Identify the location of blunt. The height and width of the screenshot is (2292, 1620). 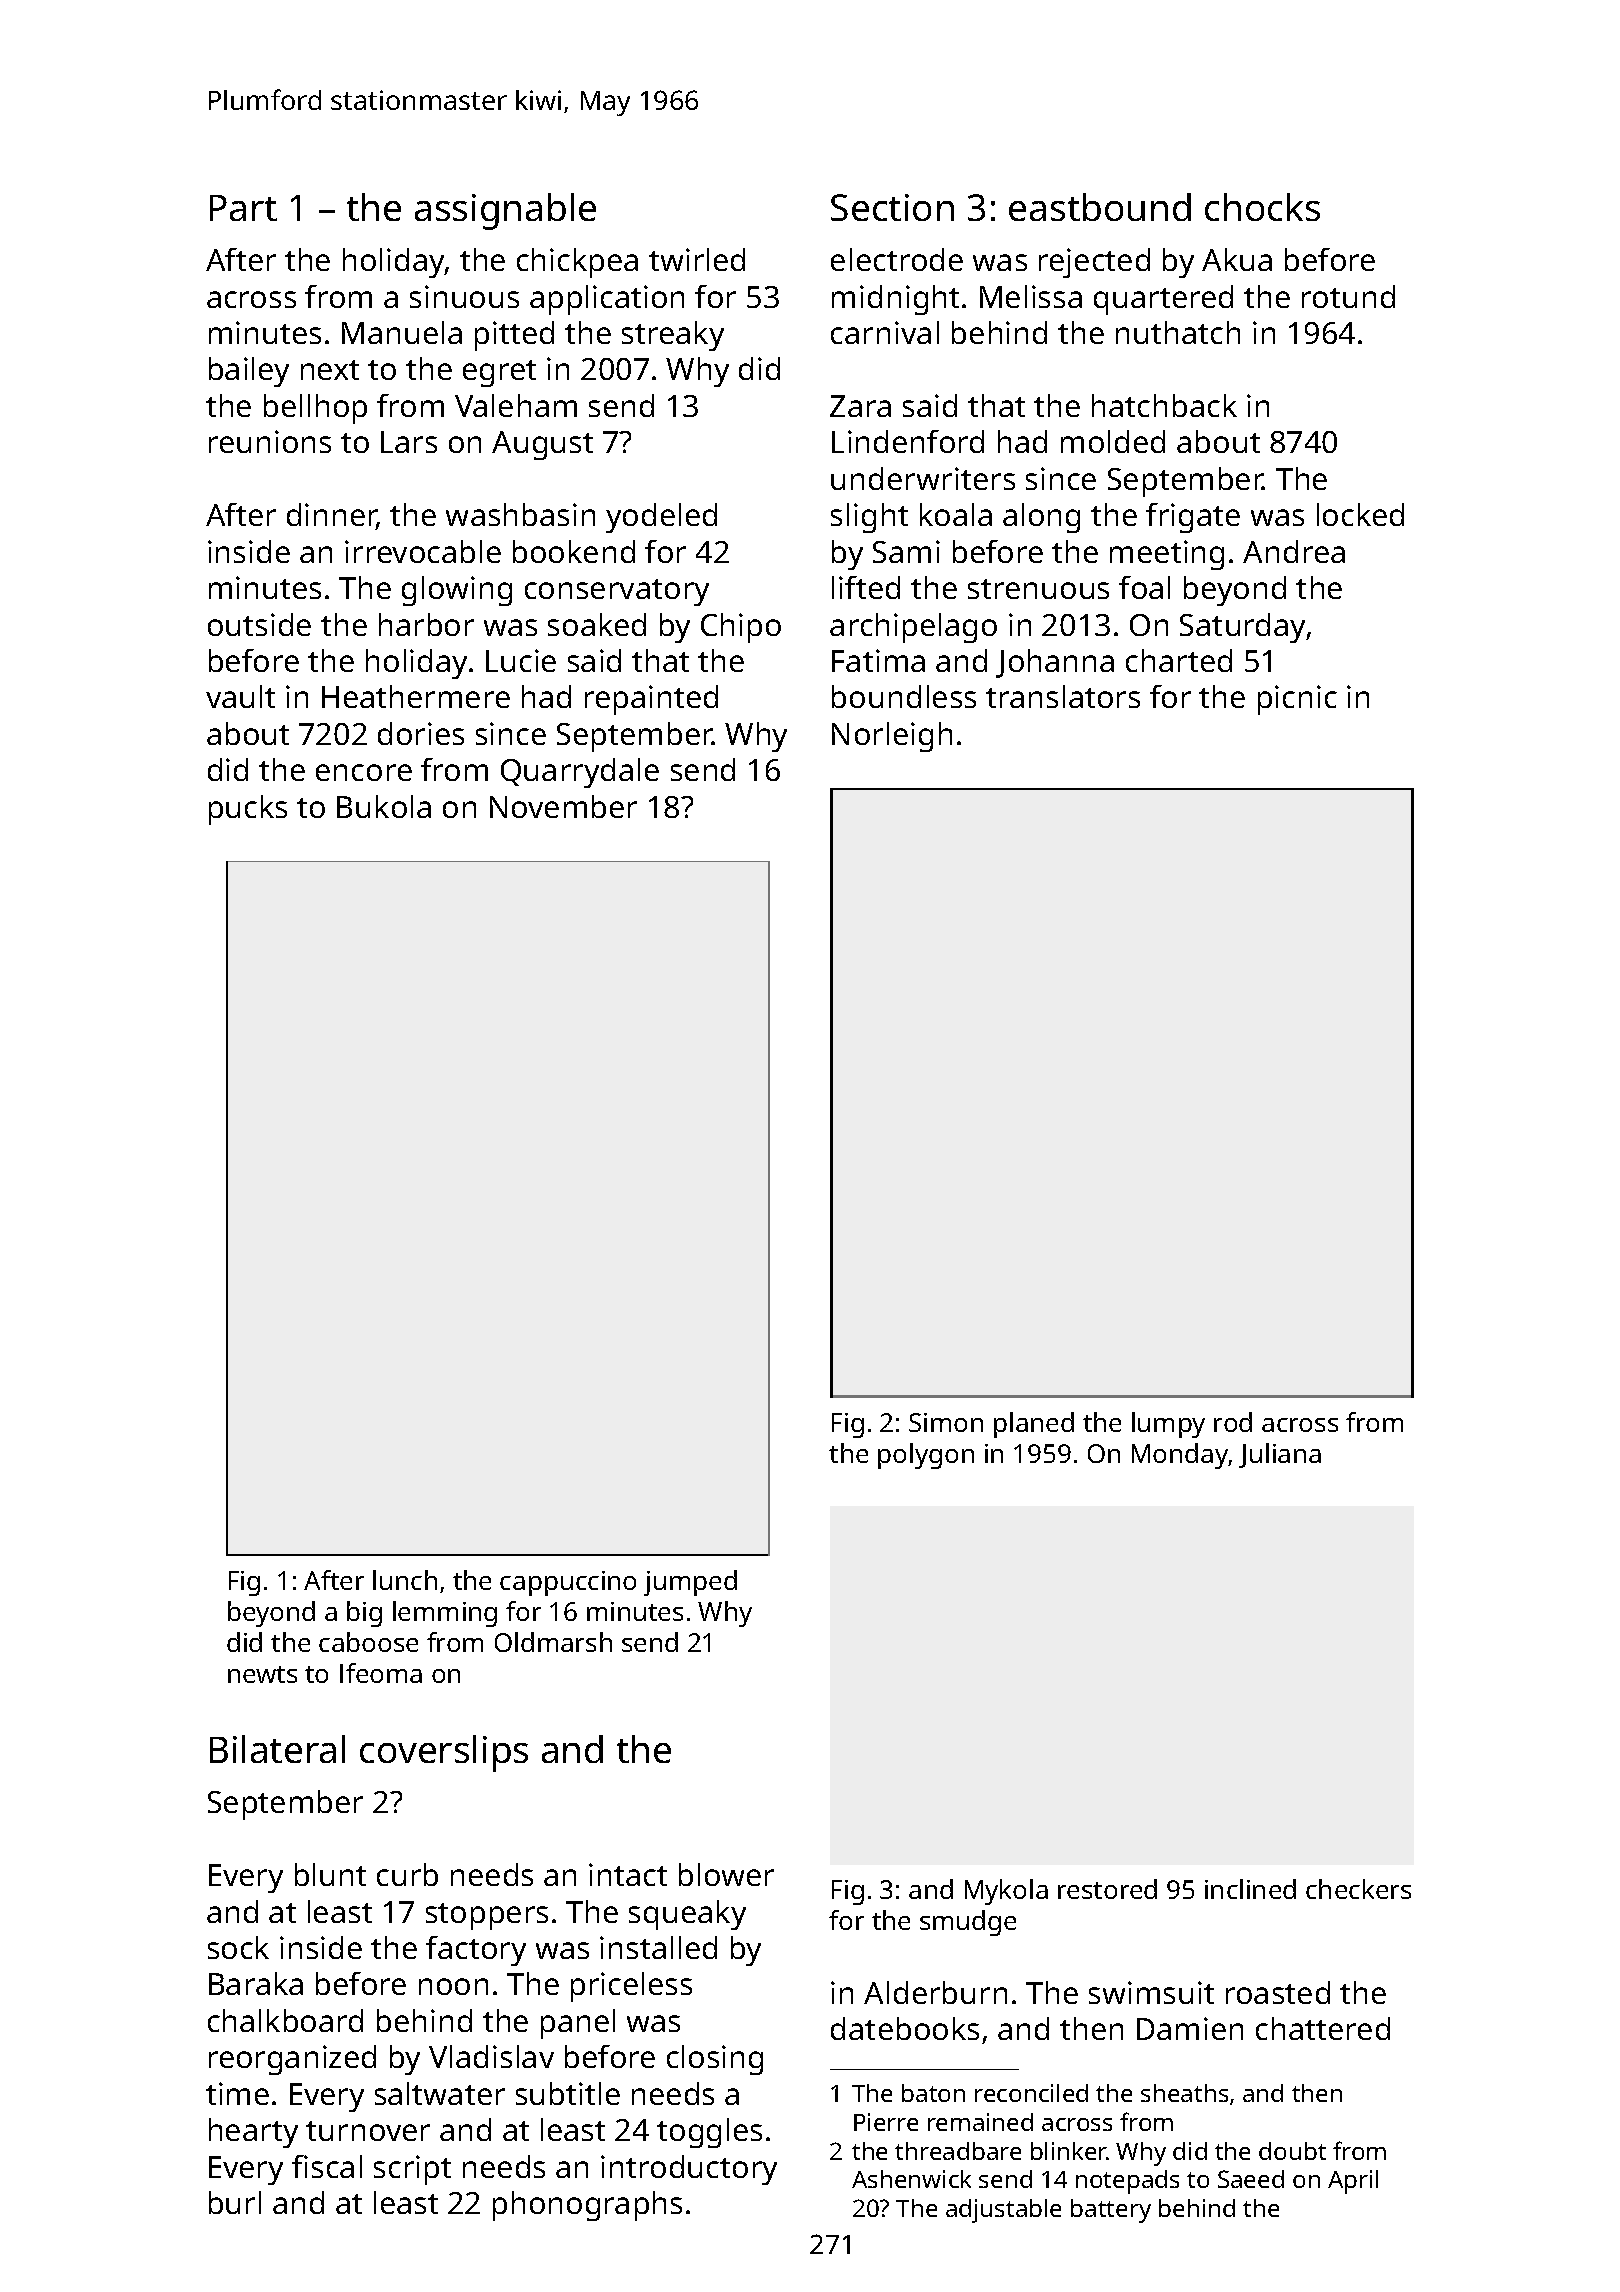
(330, 1874).
